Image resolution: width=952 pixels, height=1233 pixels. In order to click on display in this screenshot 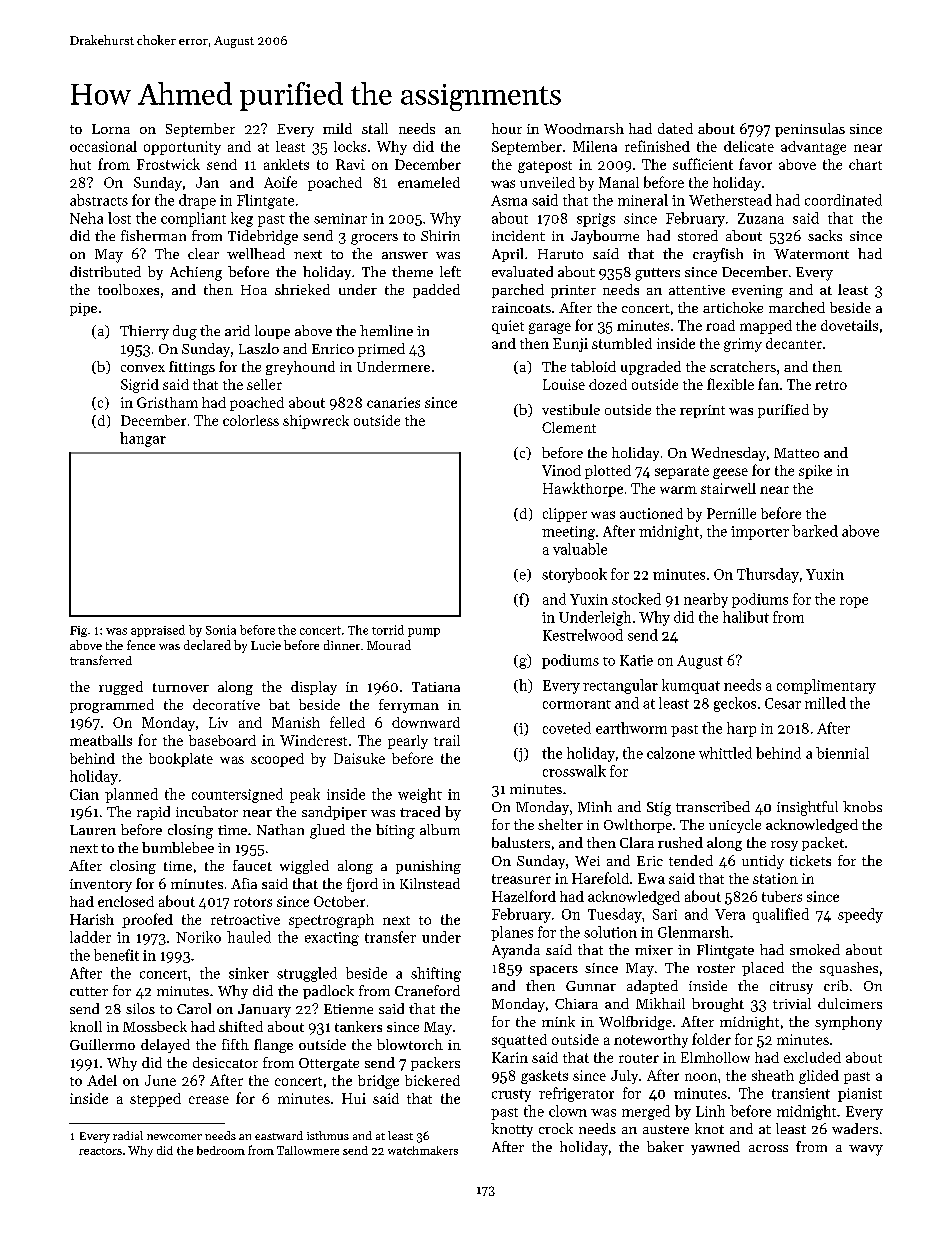, I will do `click(314, 688)`.
